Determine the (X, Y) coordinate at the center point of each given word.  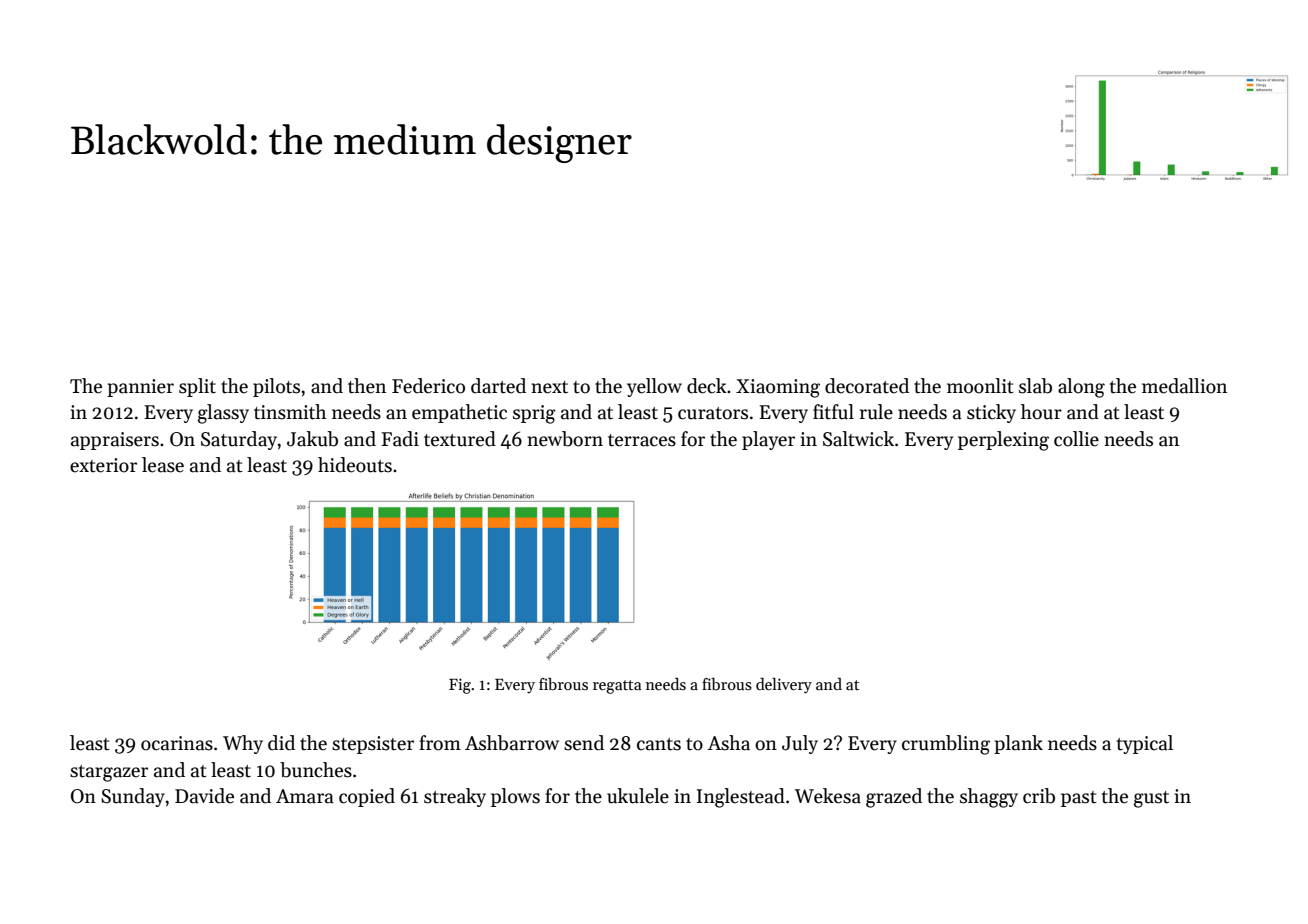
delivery (784, 686)
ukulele (638, 796)
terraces (642, 440)
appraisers (115, 441)
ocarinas (177, 743)
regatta (617, 687)
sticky (991, 413)
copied (367, 797)
